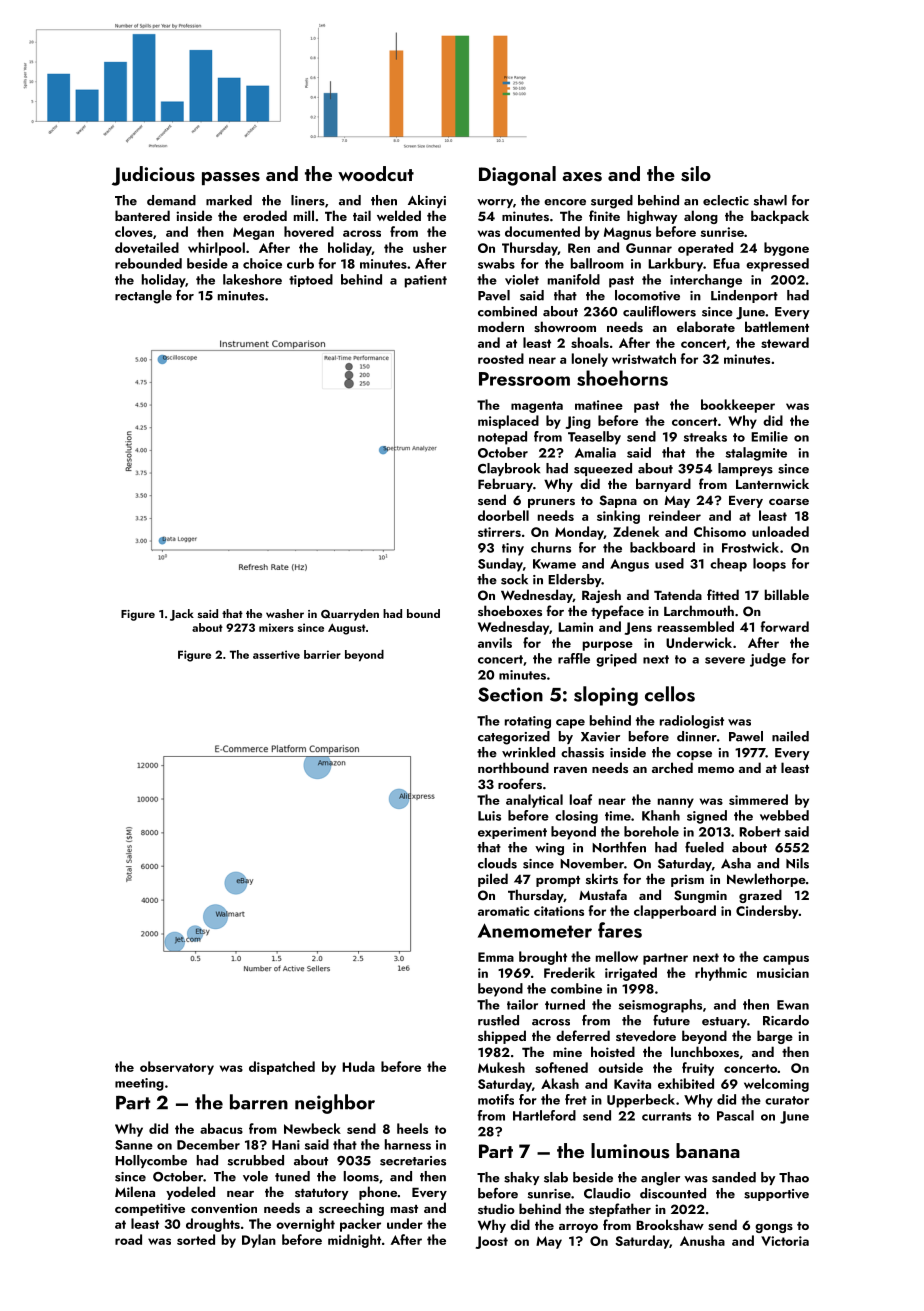 The image size is (924, 1311). I want to click on citations, so click(559, 911).
